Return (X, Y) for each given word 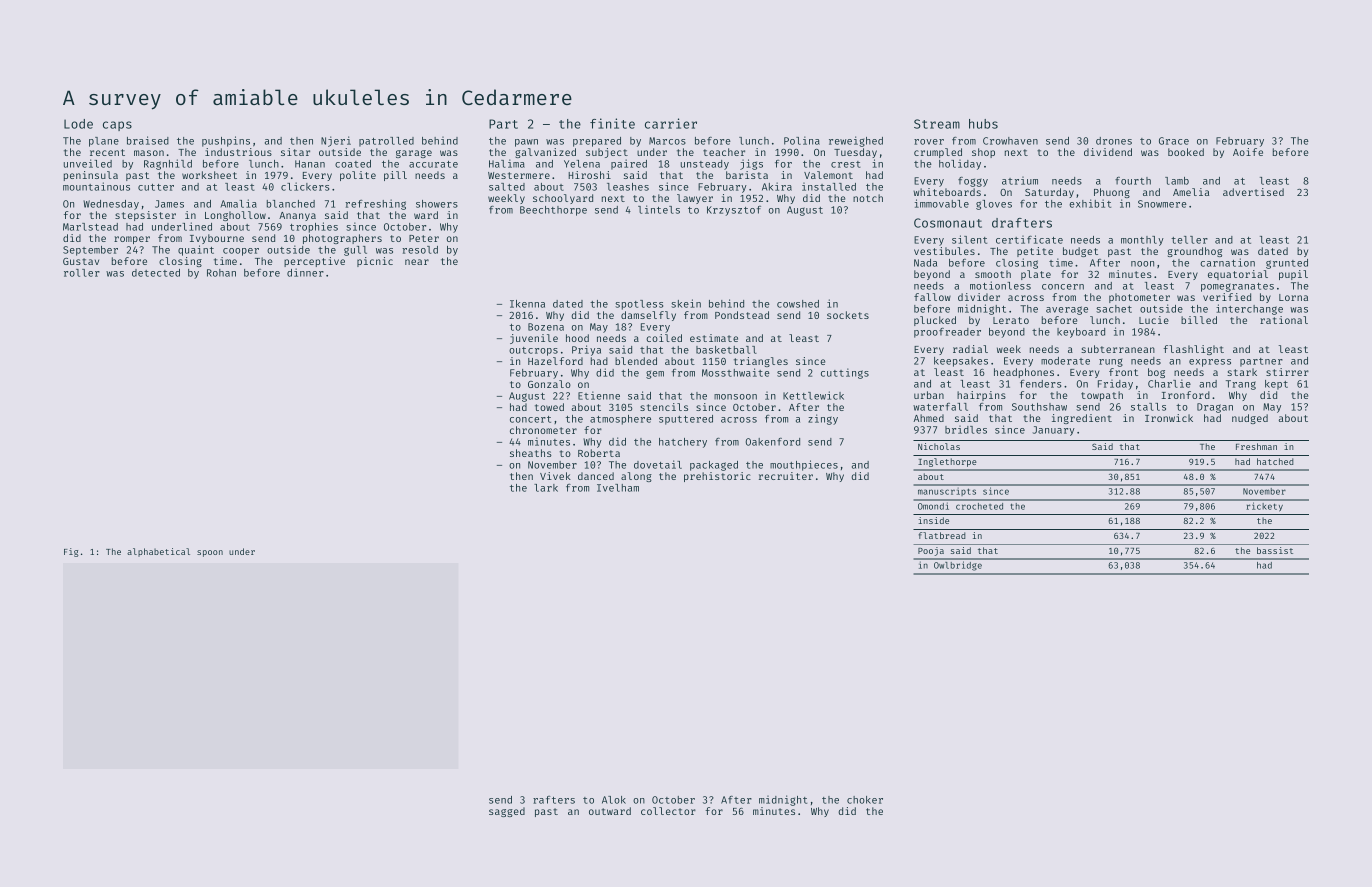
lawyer (695, 199)
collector (668, 811)
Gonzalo (549, 384)
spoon (210, 553)
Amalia (239, 203)
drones (1114, 141)
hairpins (981, 396)
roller (82, 273)
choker (865, 800)
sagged (507, 812)
